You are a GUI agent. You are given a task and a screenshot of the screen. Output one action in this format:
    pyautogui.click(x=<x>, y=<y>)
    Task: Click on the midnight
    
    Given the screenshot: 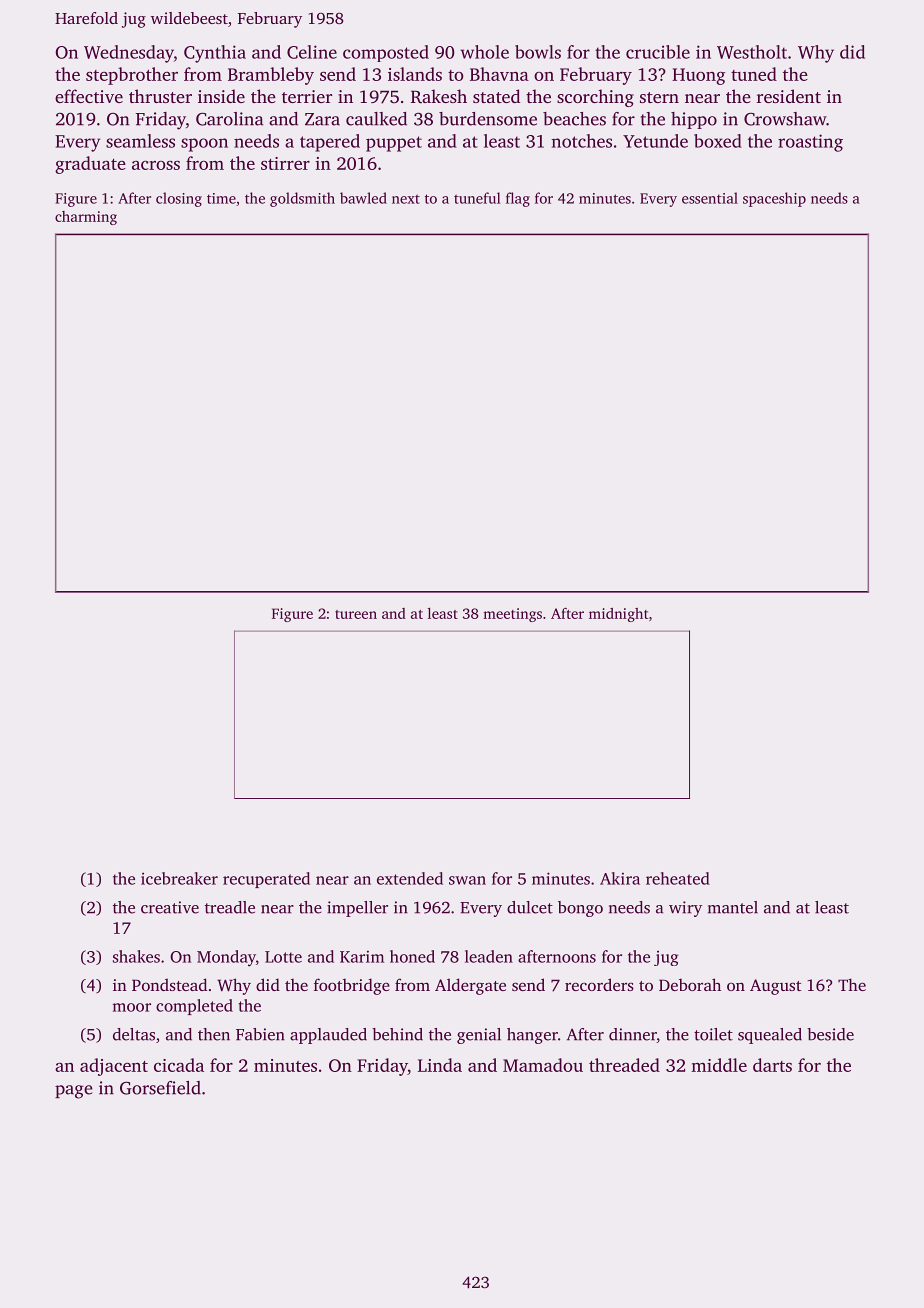 What is the action you would take?
    pyautogui.click(x=619, y=615)
